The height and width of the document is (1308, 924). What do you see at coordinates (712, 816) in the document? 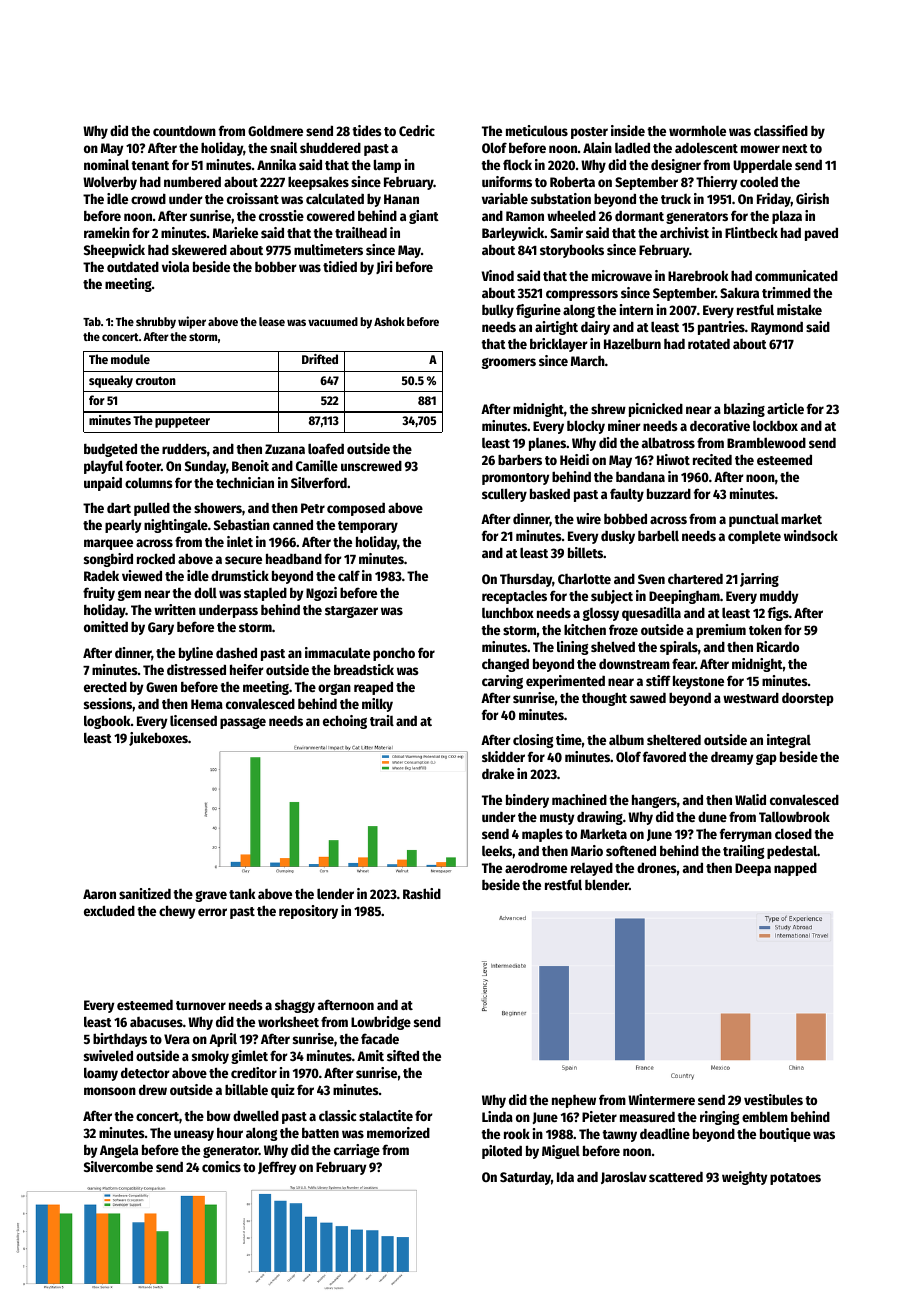
I see `dune` at bounding box center [712, 816].
